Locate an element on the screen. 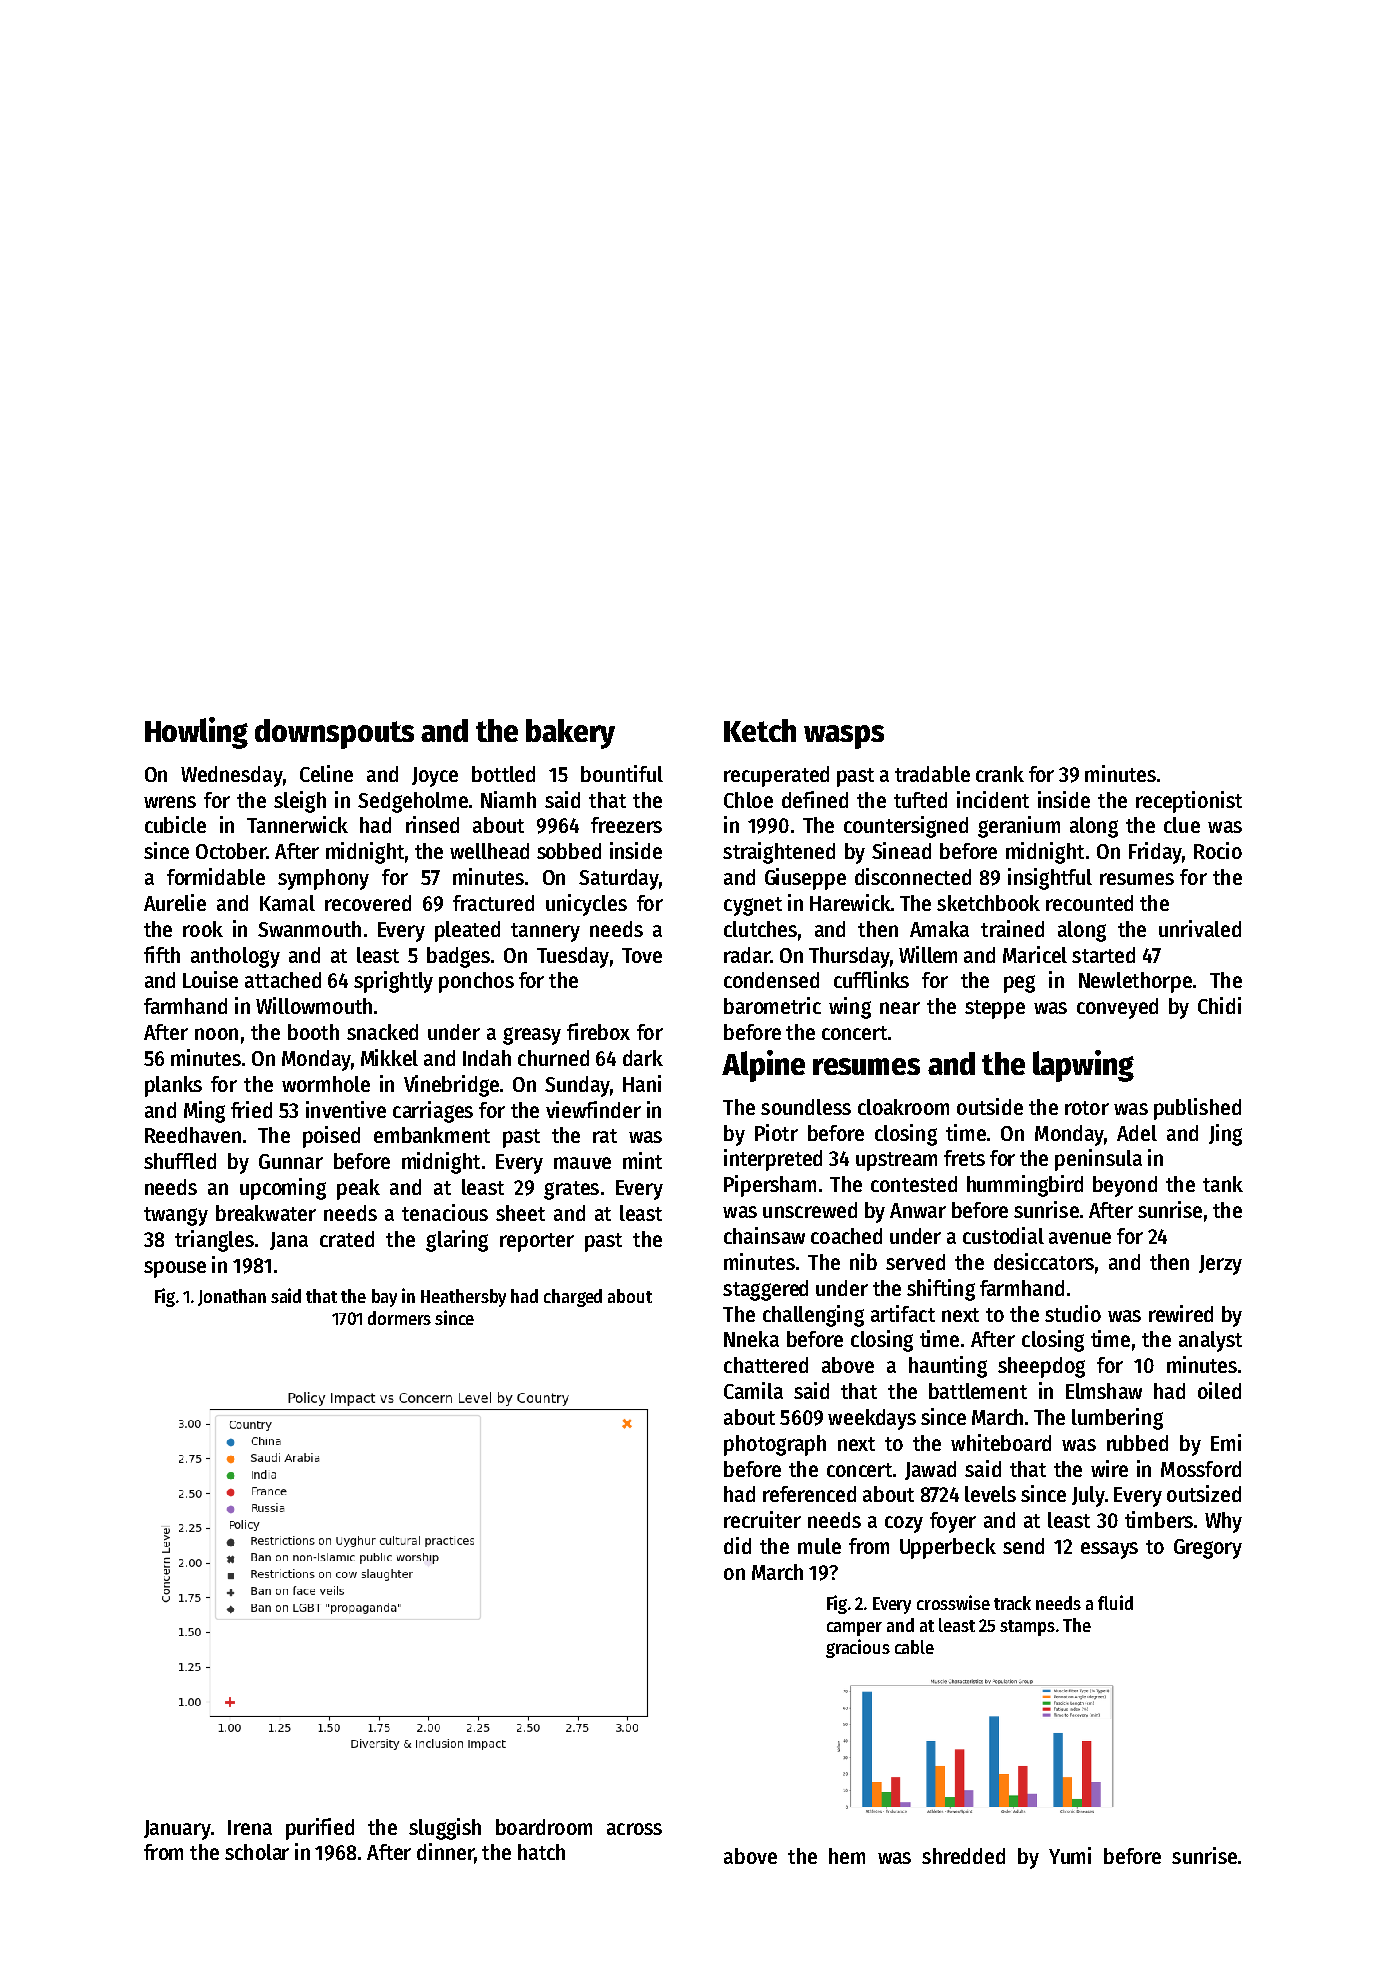 The height and width of the screenshot is (1969, 1386). crank is located at coordinates (1000, 774).
